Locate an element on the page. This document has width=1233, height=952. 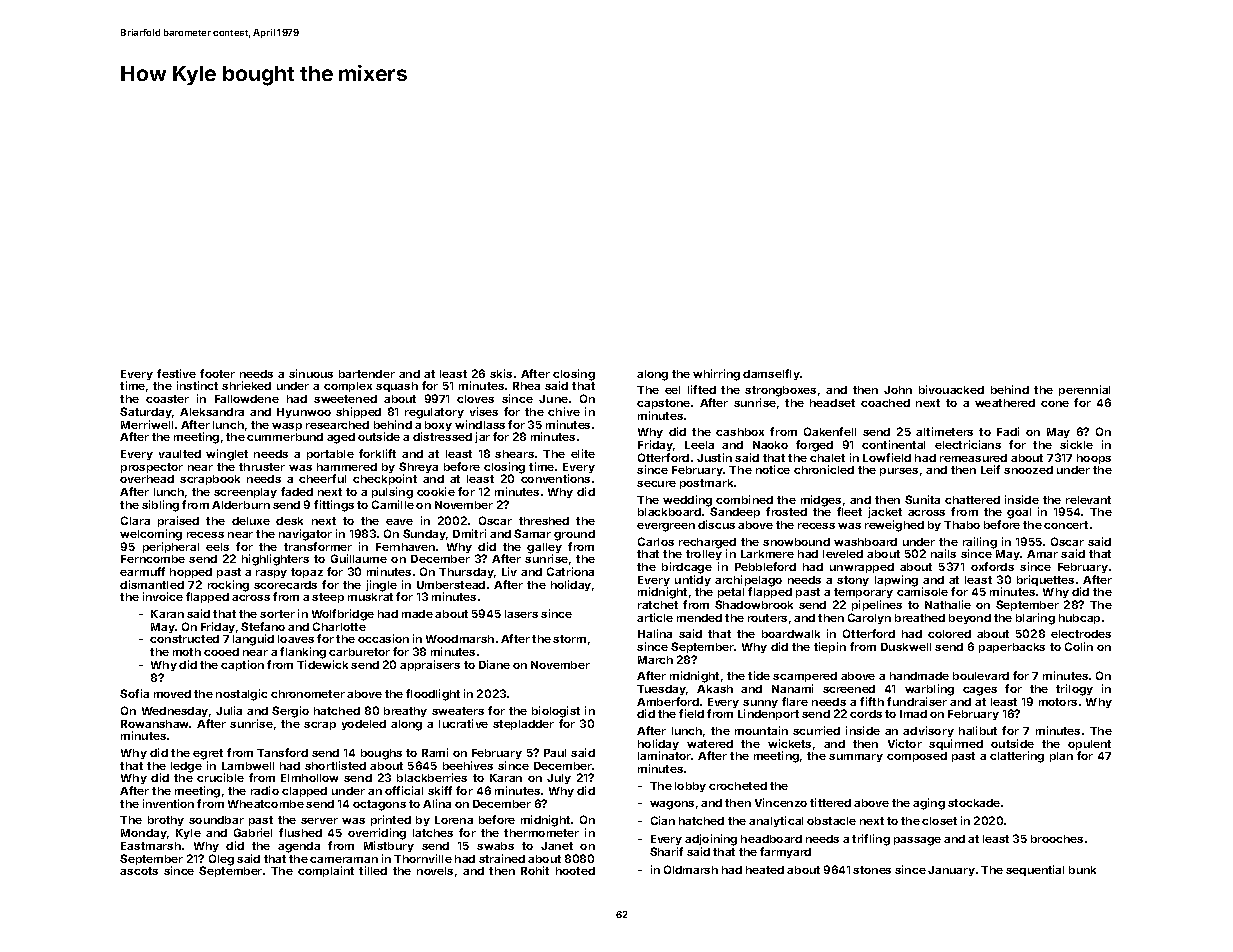
ratchet is located at coordinates (658, 605).
